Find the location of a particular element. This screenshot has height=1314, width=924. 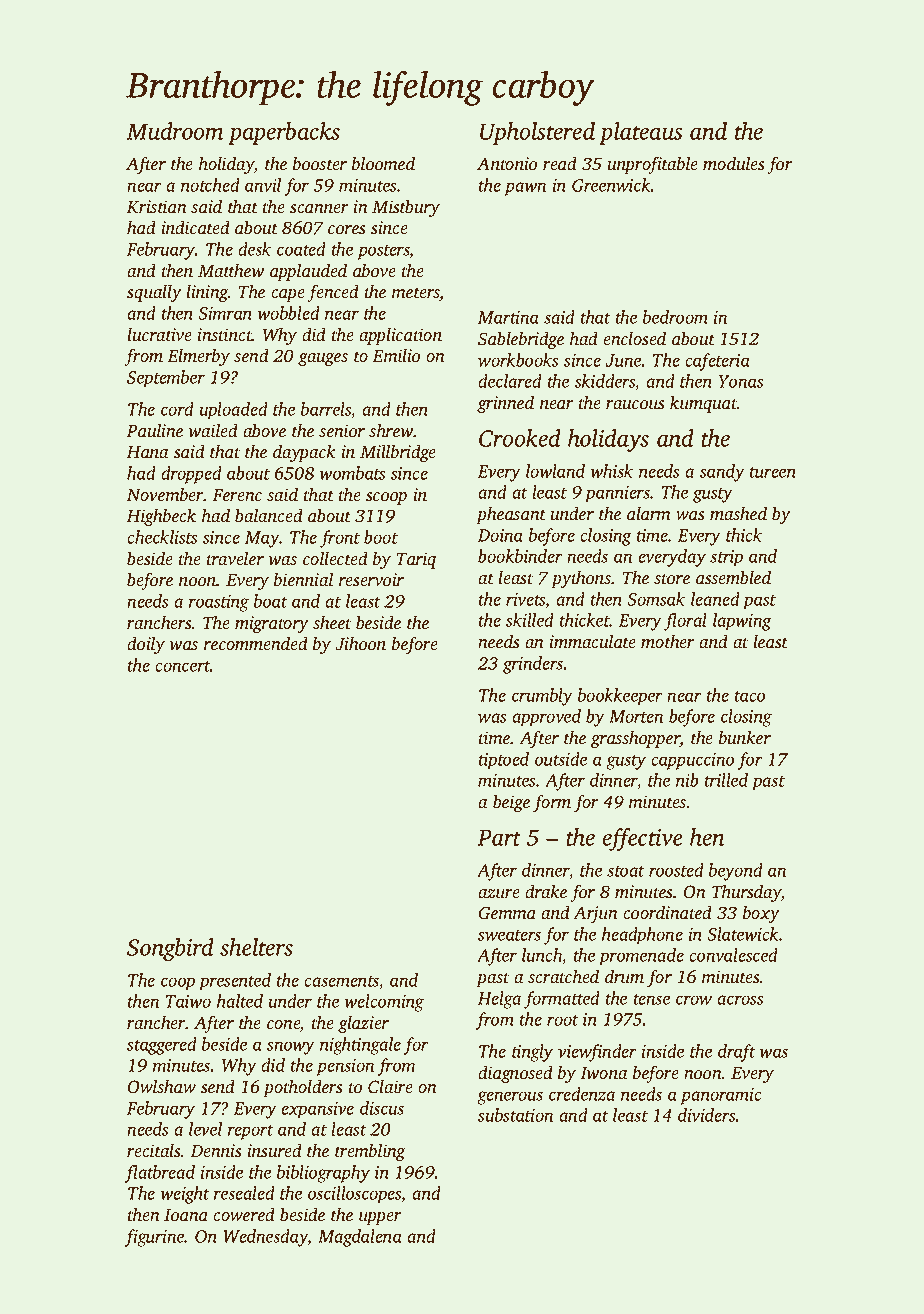

viewfinder is located at coordinates (597, 1053).
